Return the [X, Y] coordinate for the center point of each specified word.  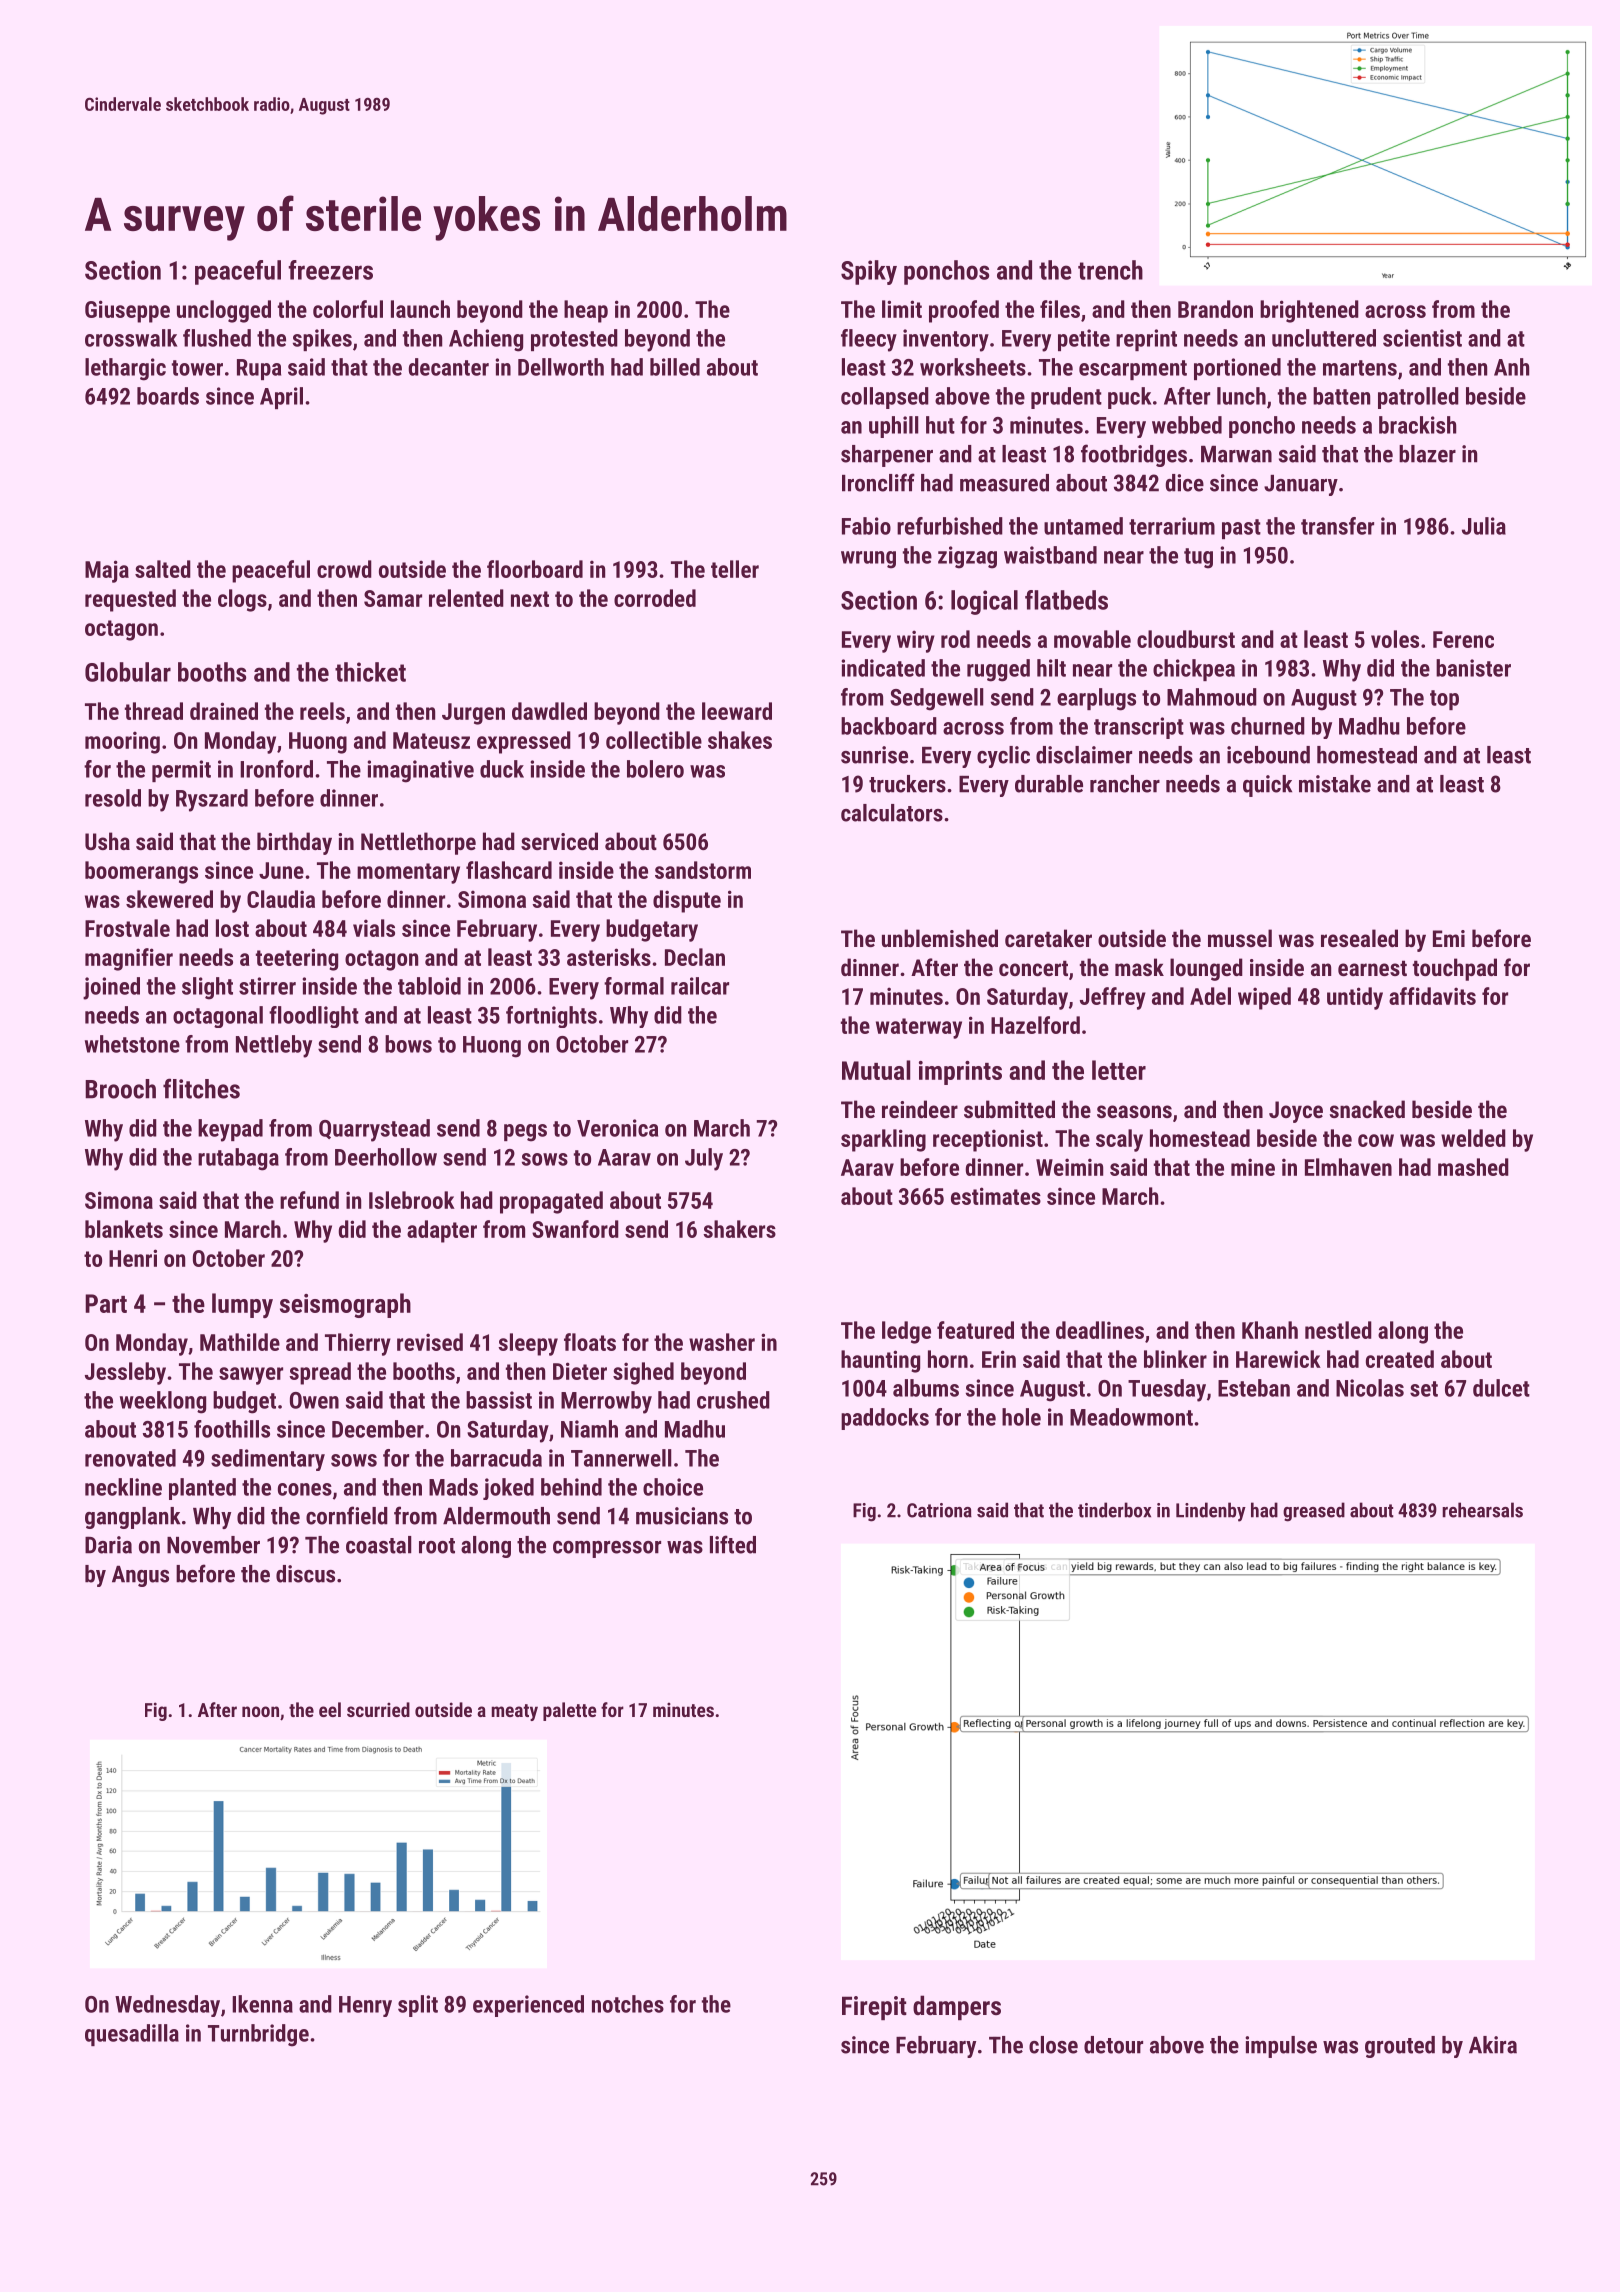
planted [202, 1489]
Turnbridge [258, 2035]
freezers [330, 270]
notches [628, 2004]
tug [1198, 558]
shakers [739, 1229]
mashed [1473, 1167]
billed [675, 367]
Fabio [866, 526]
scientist [1422, 338]
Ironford [276, 769]
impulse [1281, 2047]
